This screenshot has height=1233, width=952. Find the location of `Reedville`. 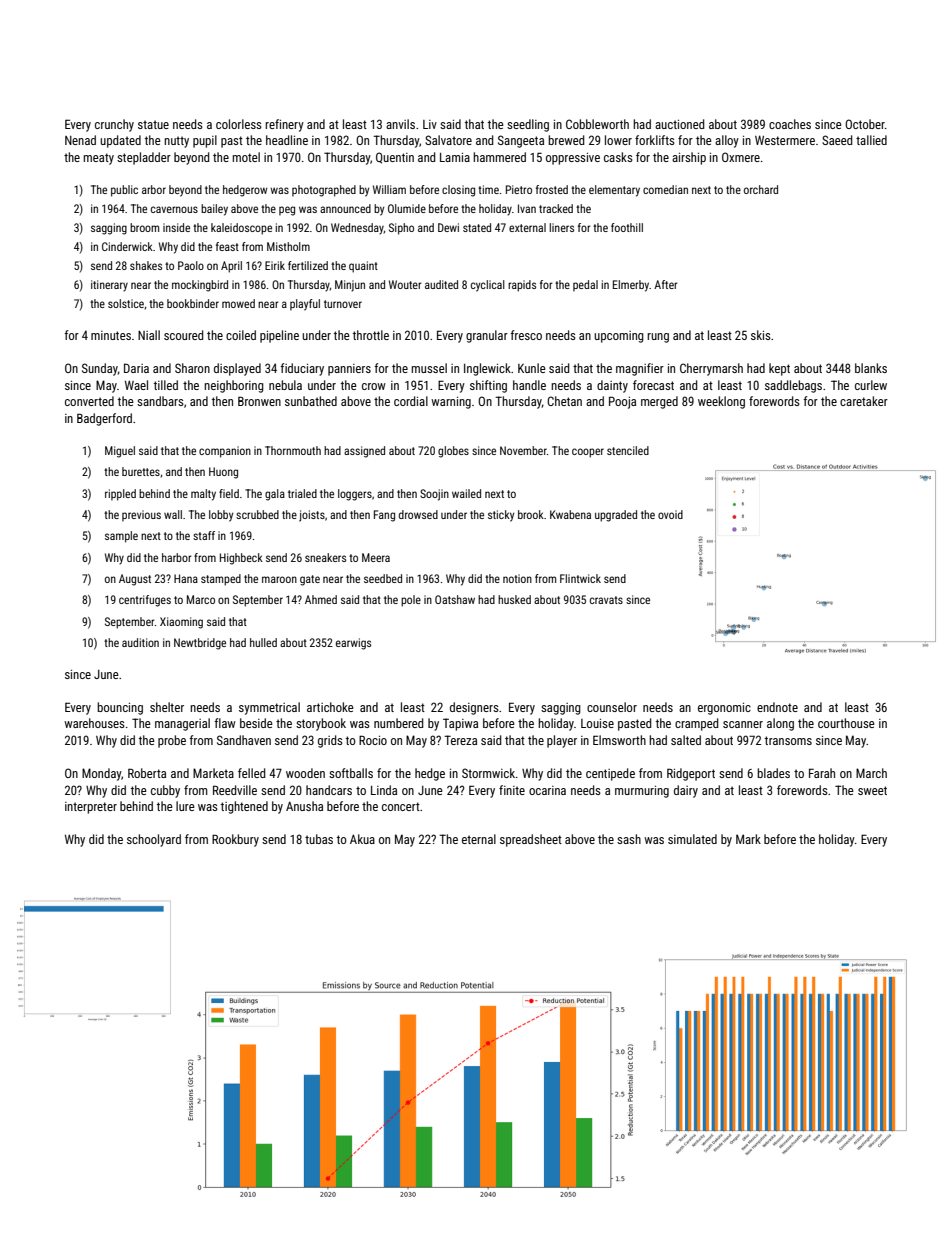

Reedville is located at coordinates (235, 790).
